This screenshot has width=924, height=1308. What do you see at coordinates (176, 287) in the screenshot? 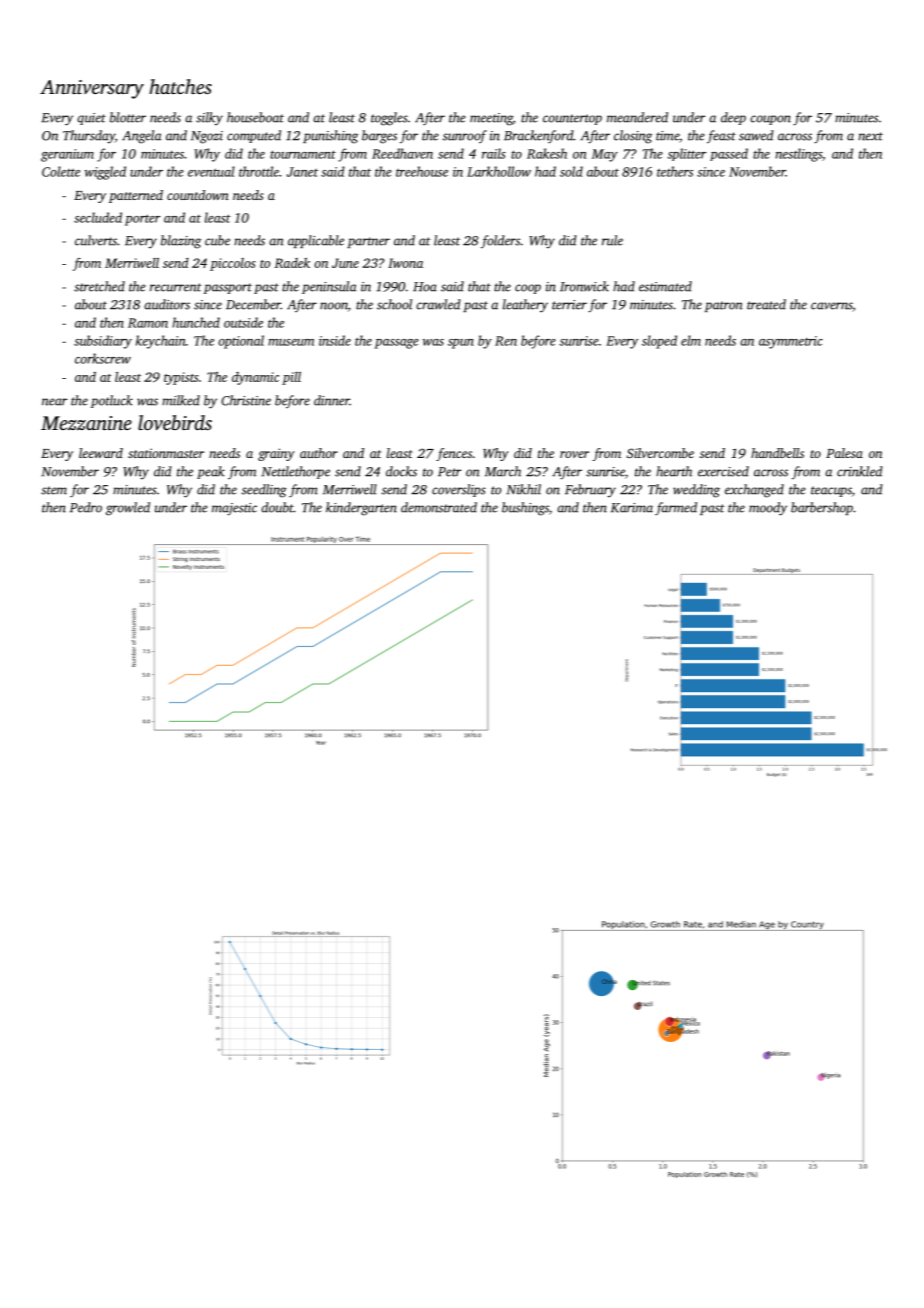
I see `recurrent` at bounding box center [176, 287].
